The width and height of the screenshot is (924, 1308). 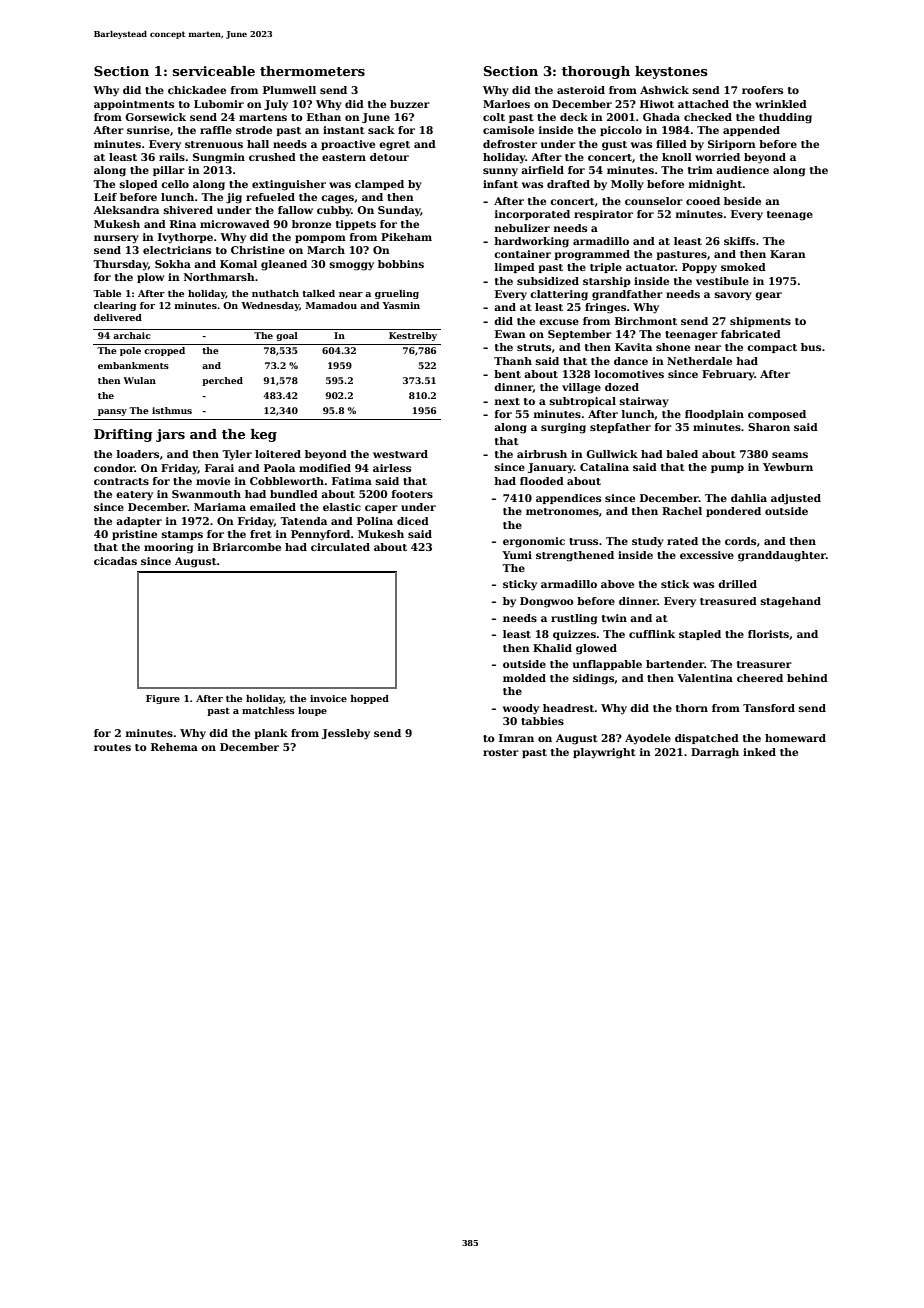 What do you see at coordinates (522, 228) in the screenshot?
I see `nebulizer` at bounding box center [522, 228].
